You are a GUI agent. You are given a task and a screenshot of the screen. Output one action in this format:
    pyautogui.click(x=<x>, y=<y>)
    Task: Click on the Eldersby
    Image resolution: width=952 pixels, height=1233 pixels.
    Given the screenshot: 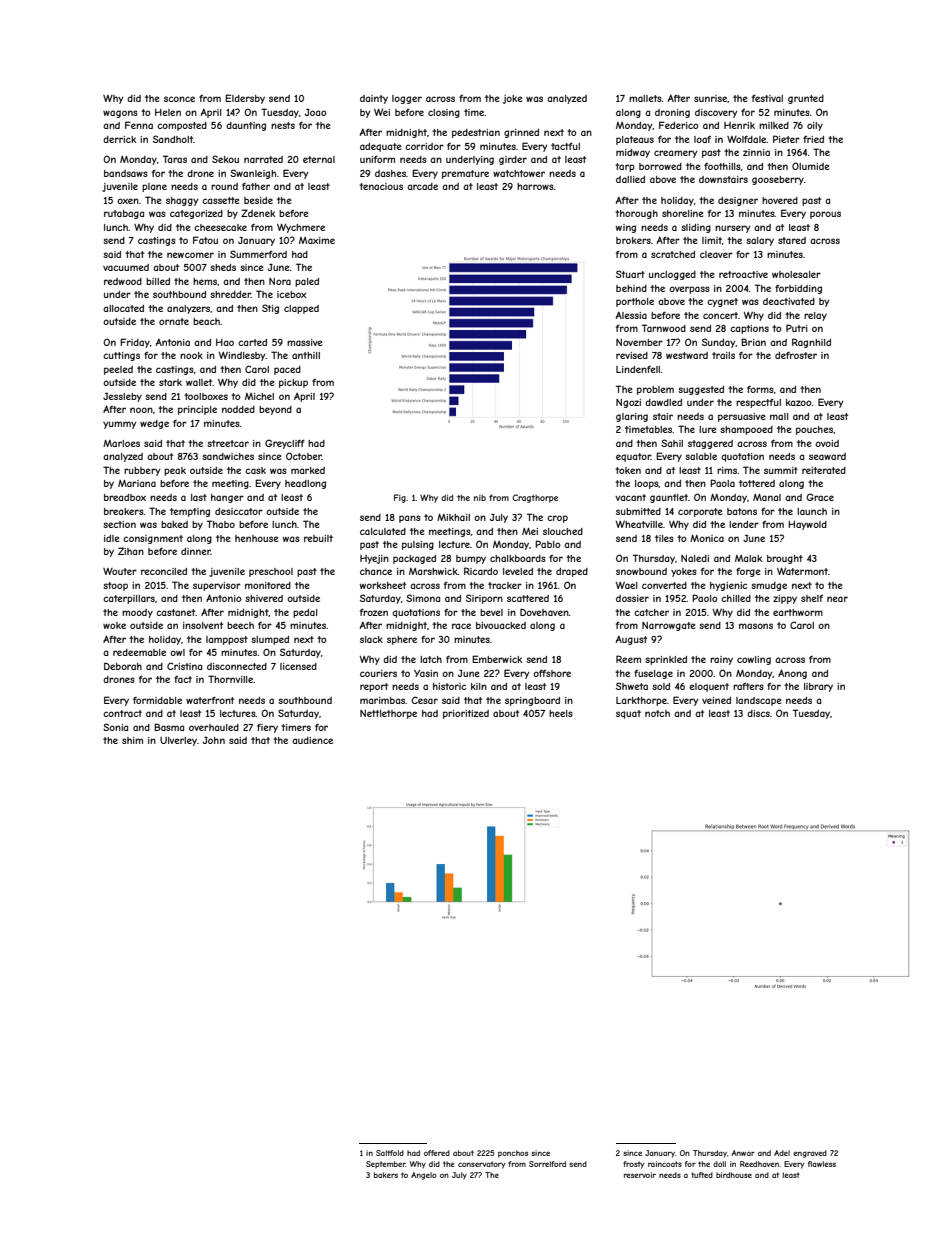 What is the action you would take?
    pyautogui.click(x=245, y=99)
